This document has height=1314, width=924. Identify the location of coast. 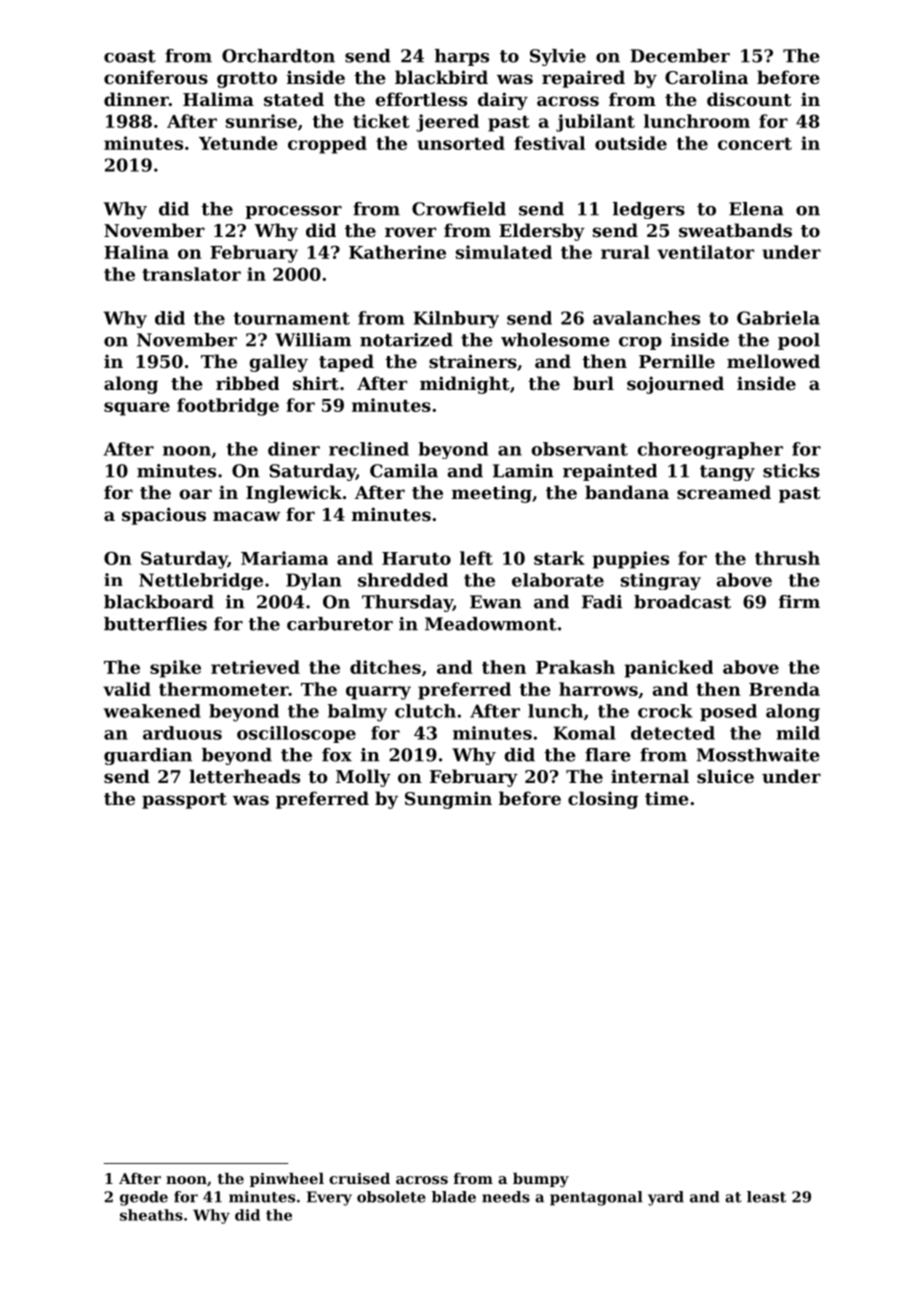
(130, 56).
